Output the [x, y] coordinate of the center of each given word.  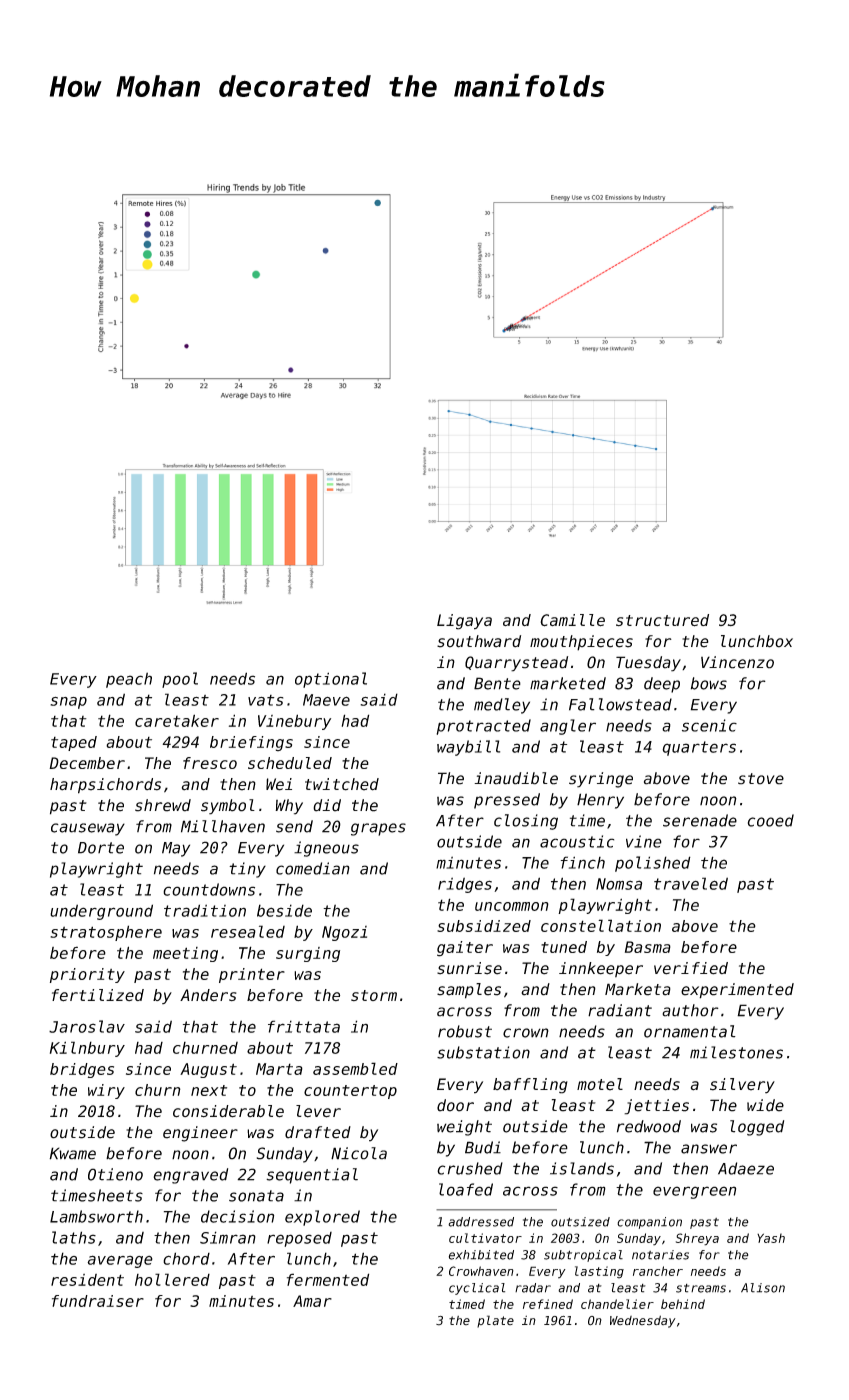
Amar [312, 1301]
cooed [771, 820]
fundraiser [98, 1301]
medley [502, 706]
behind [683, 1304]
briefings [251, 743]
